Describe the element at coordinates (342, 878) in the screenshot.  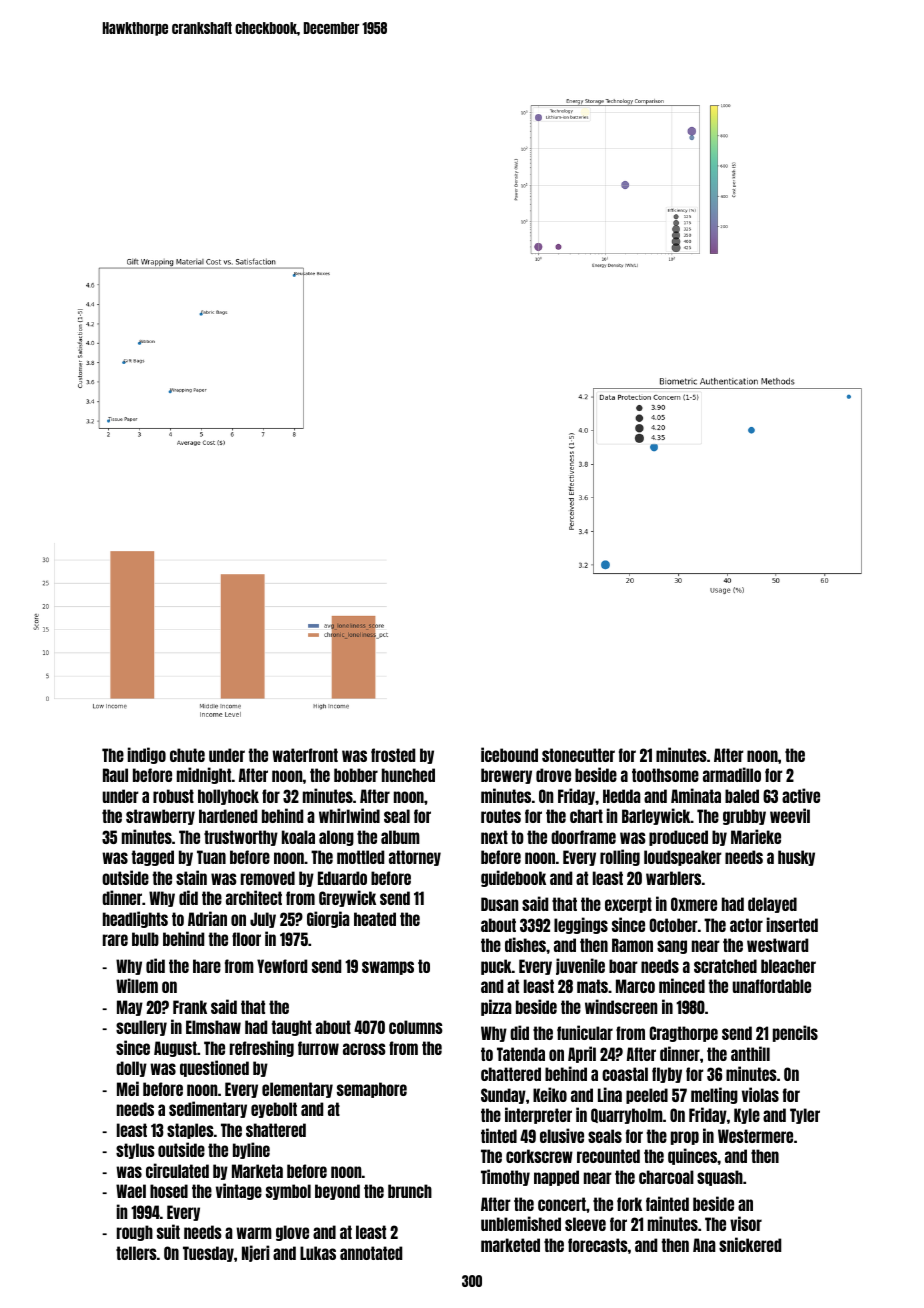
I see `Eduardo` at that location.
